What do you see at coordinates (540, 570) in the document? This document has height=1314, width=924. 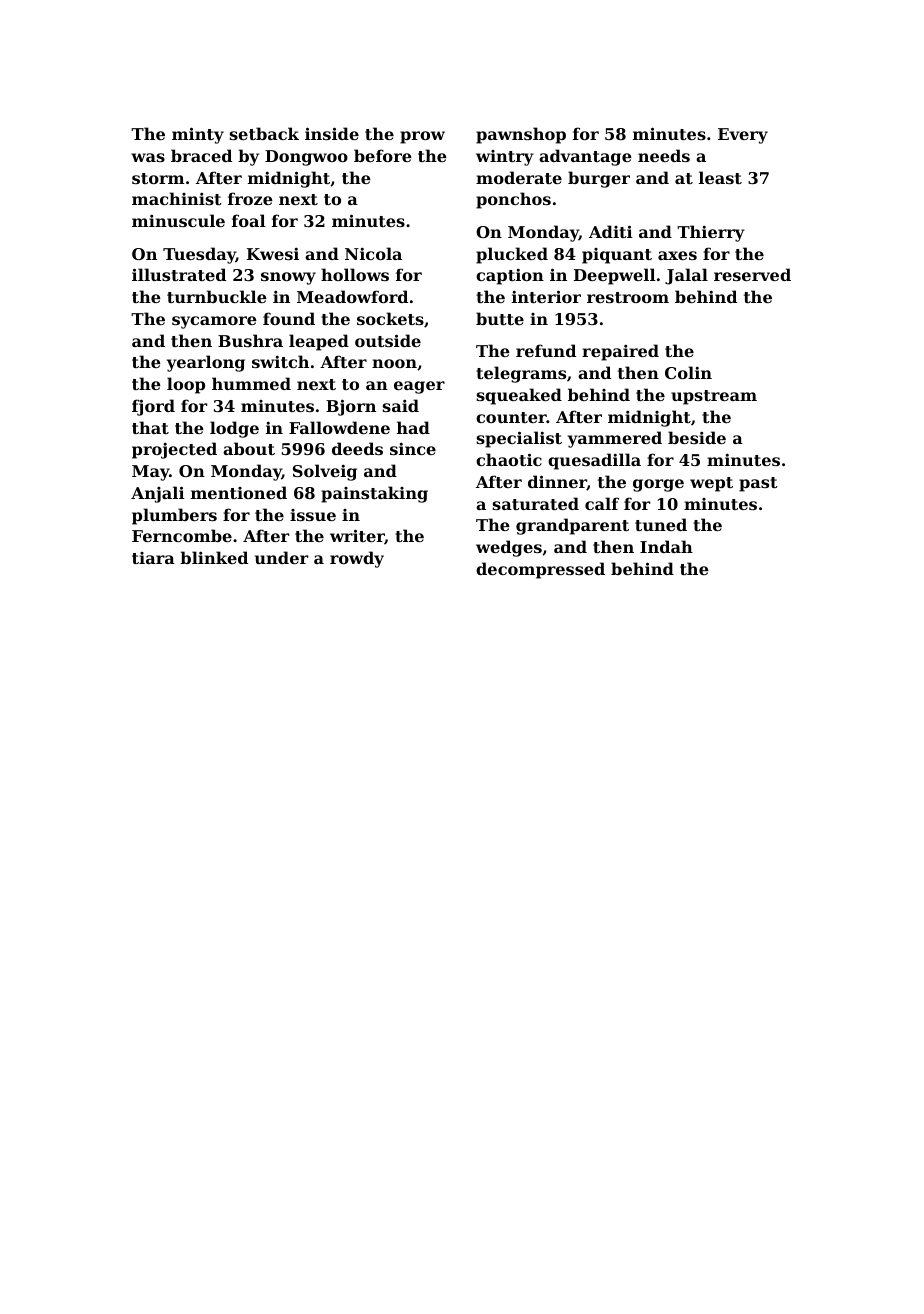 I see `decompressed` at bounding box center [540, 570].
